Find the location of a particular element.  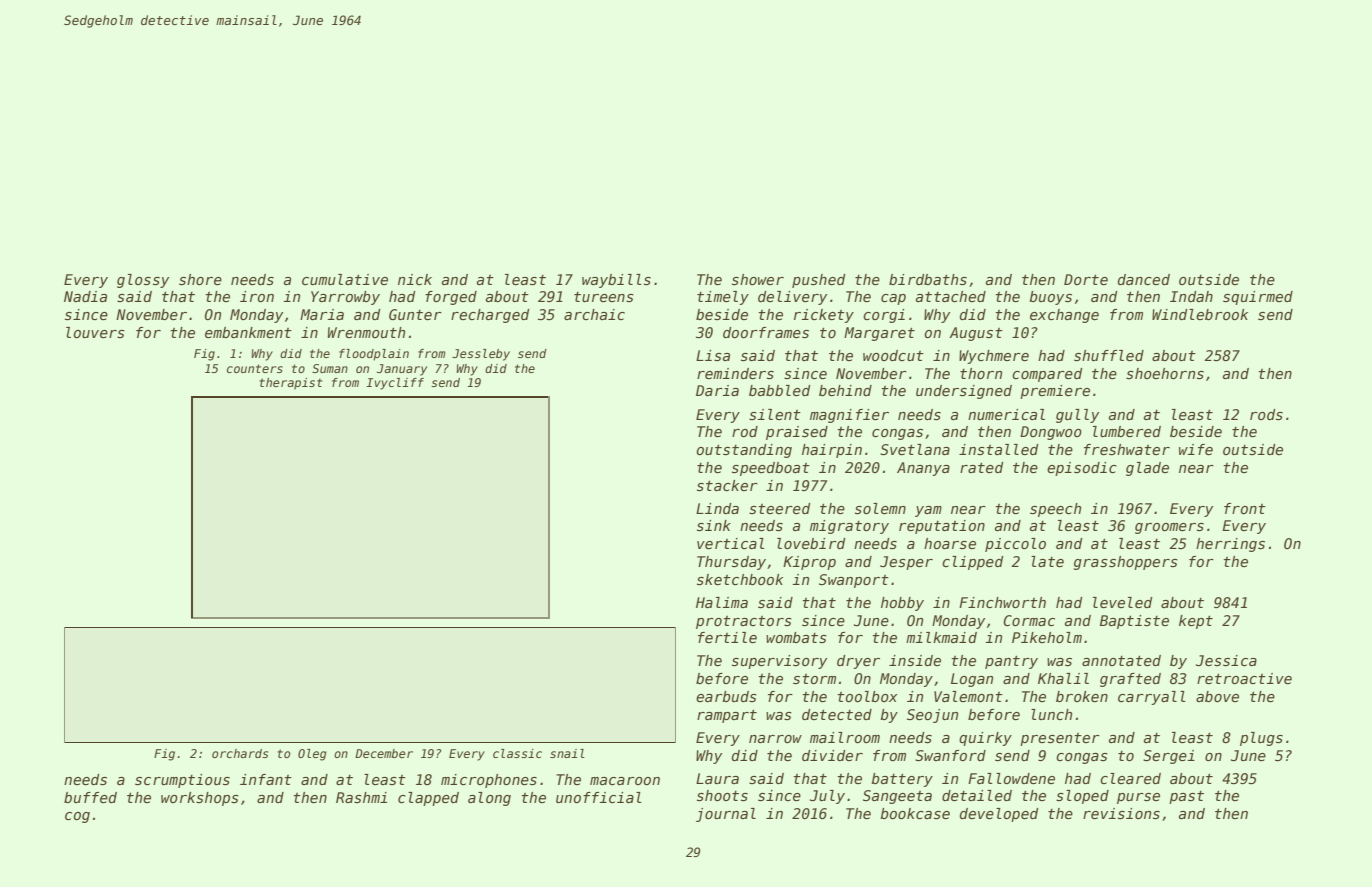

piccolo is located at coordinates (1015, 545).
